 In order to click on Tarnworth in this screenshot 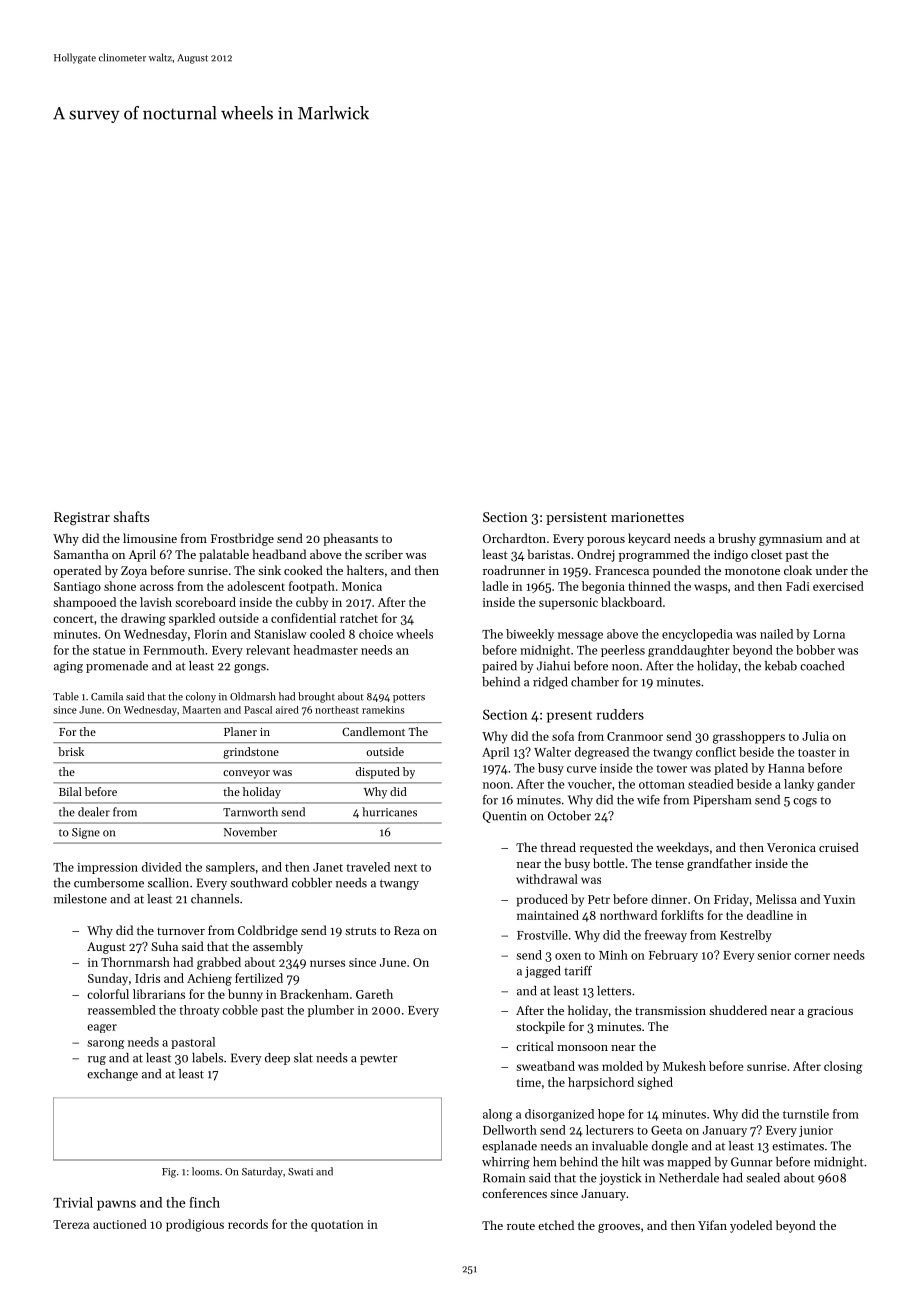, I will do `click(250, 812)`.
